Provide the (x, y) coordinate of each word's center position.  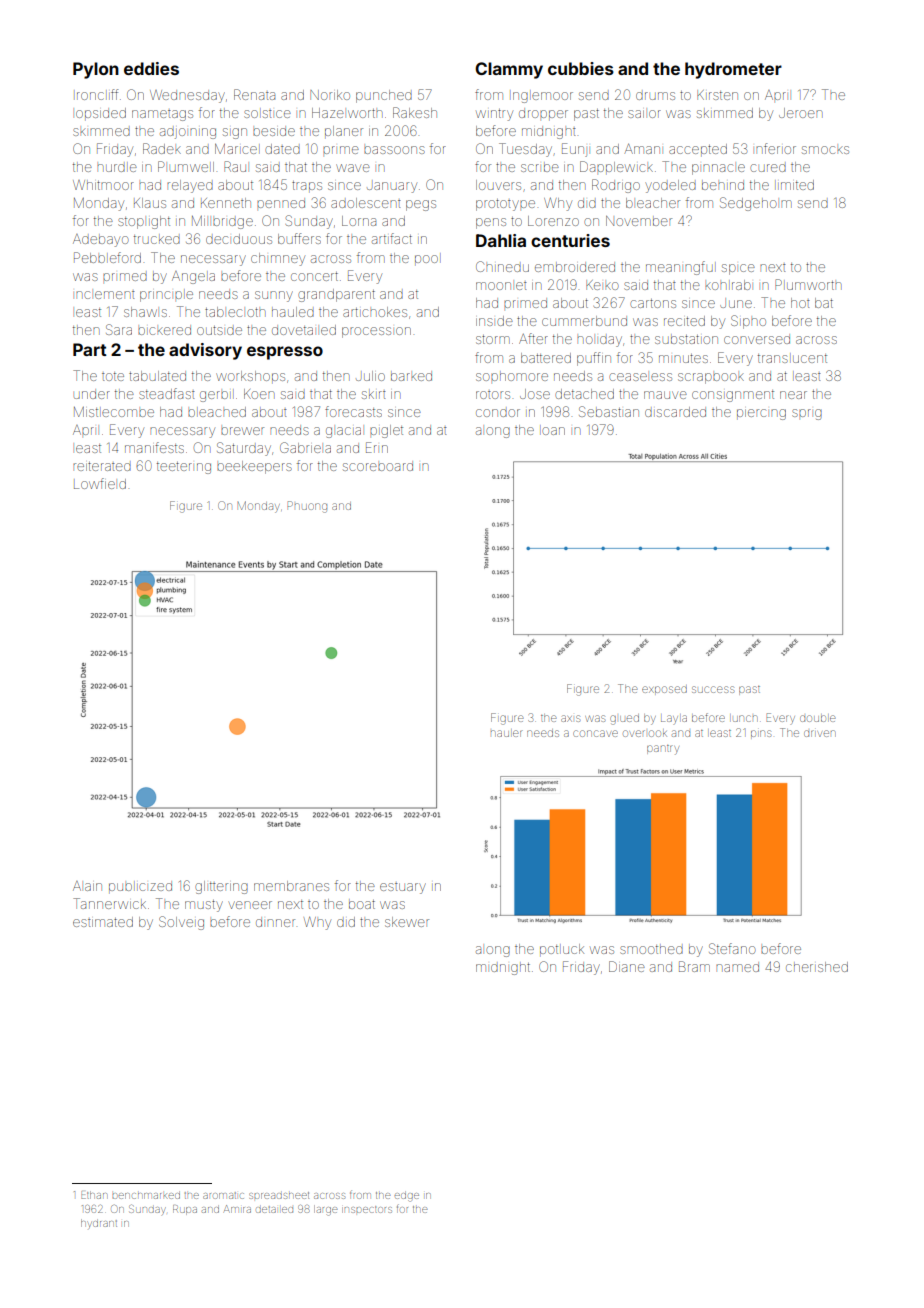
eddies (151, 68)
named (737, 967)
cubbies (581, 68)
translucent (792, 358)
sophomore (512, 377)
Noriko (330, 95)
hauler (506, 733)
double (818, 718)
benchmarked (146, 1196)
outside (219, 330)
